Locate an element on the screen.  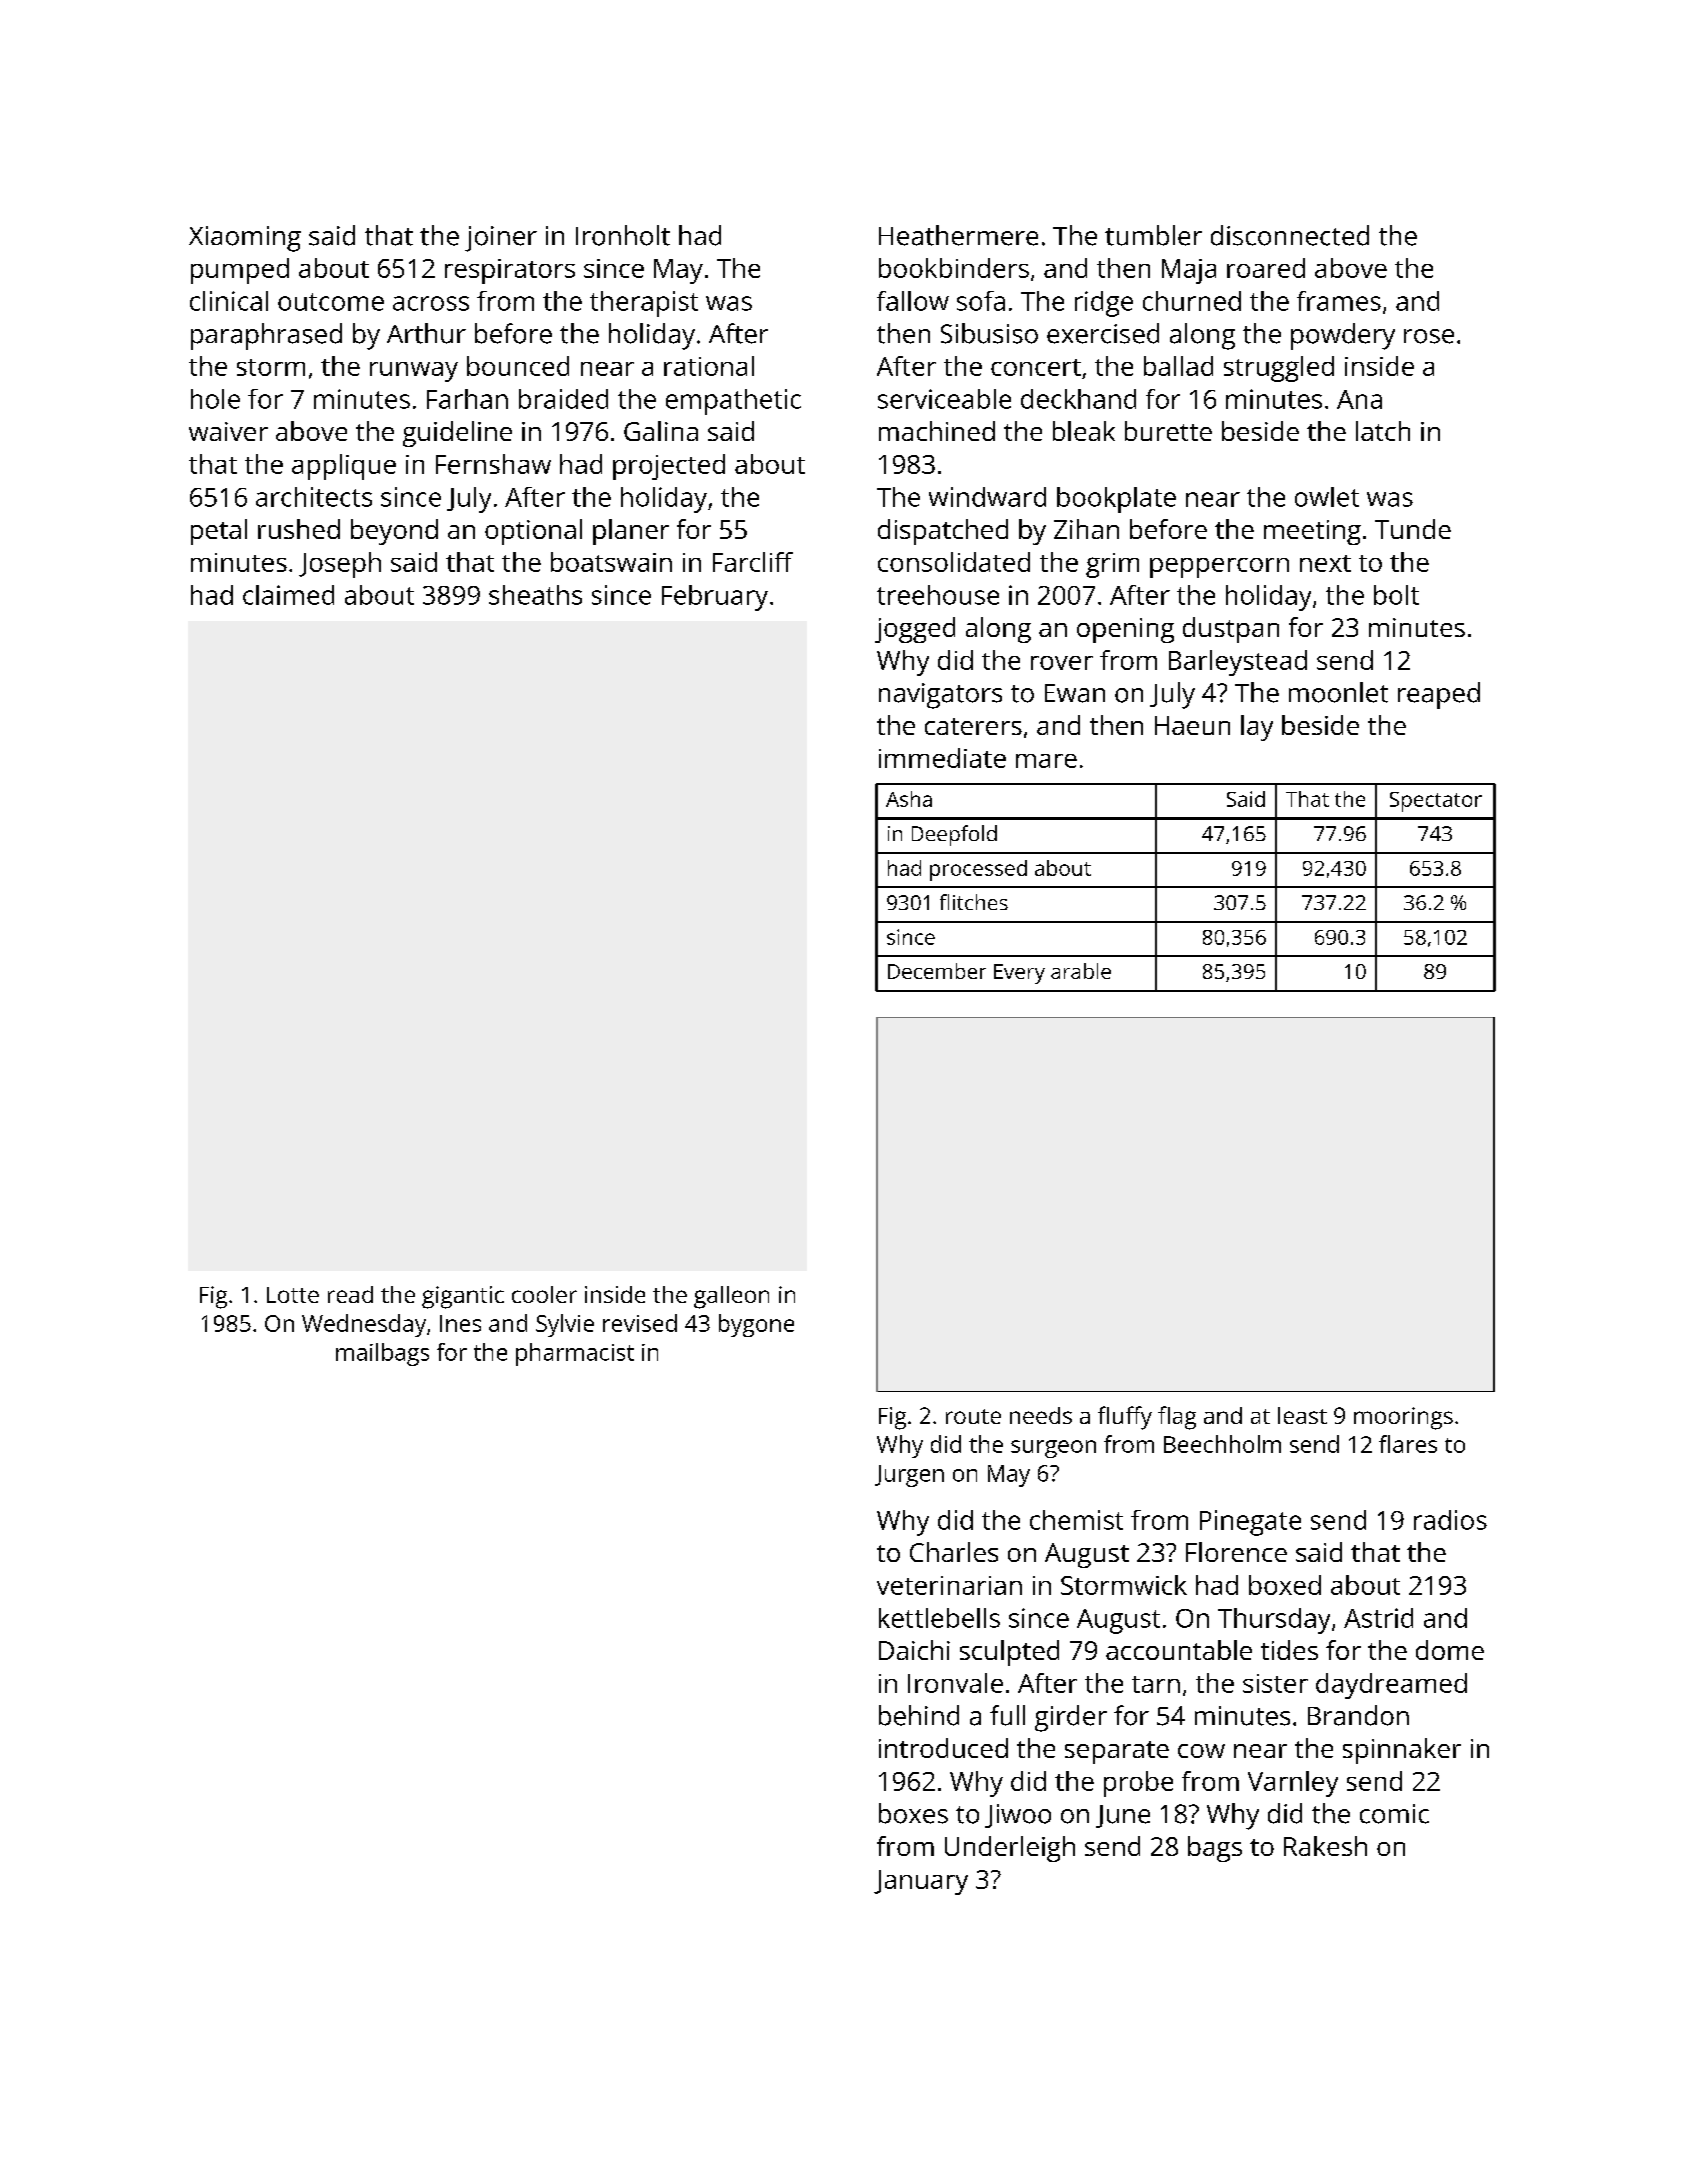
petal is located at coordinates (219, 532).
